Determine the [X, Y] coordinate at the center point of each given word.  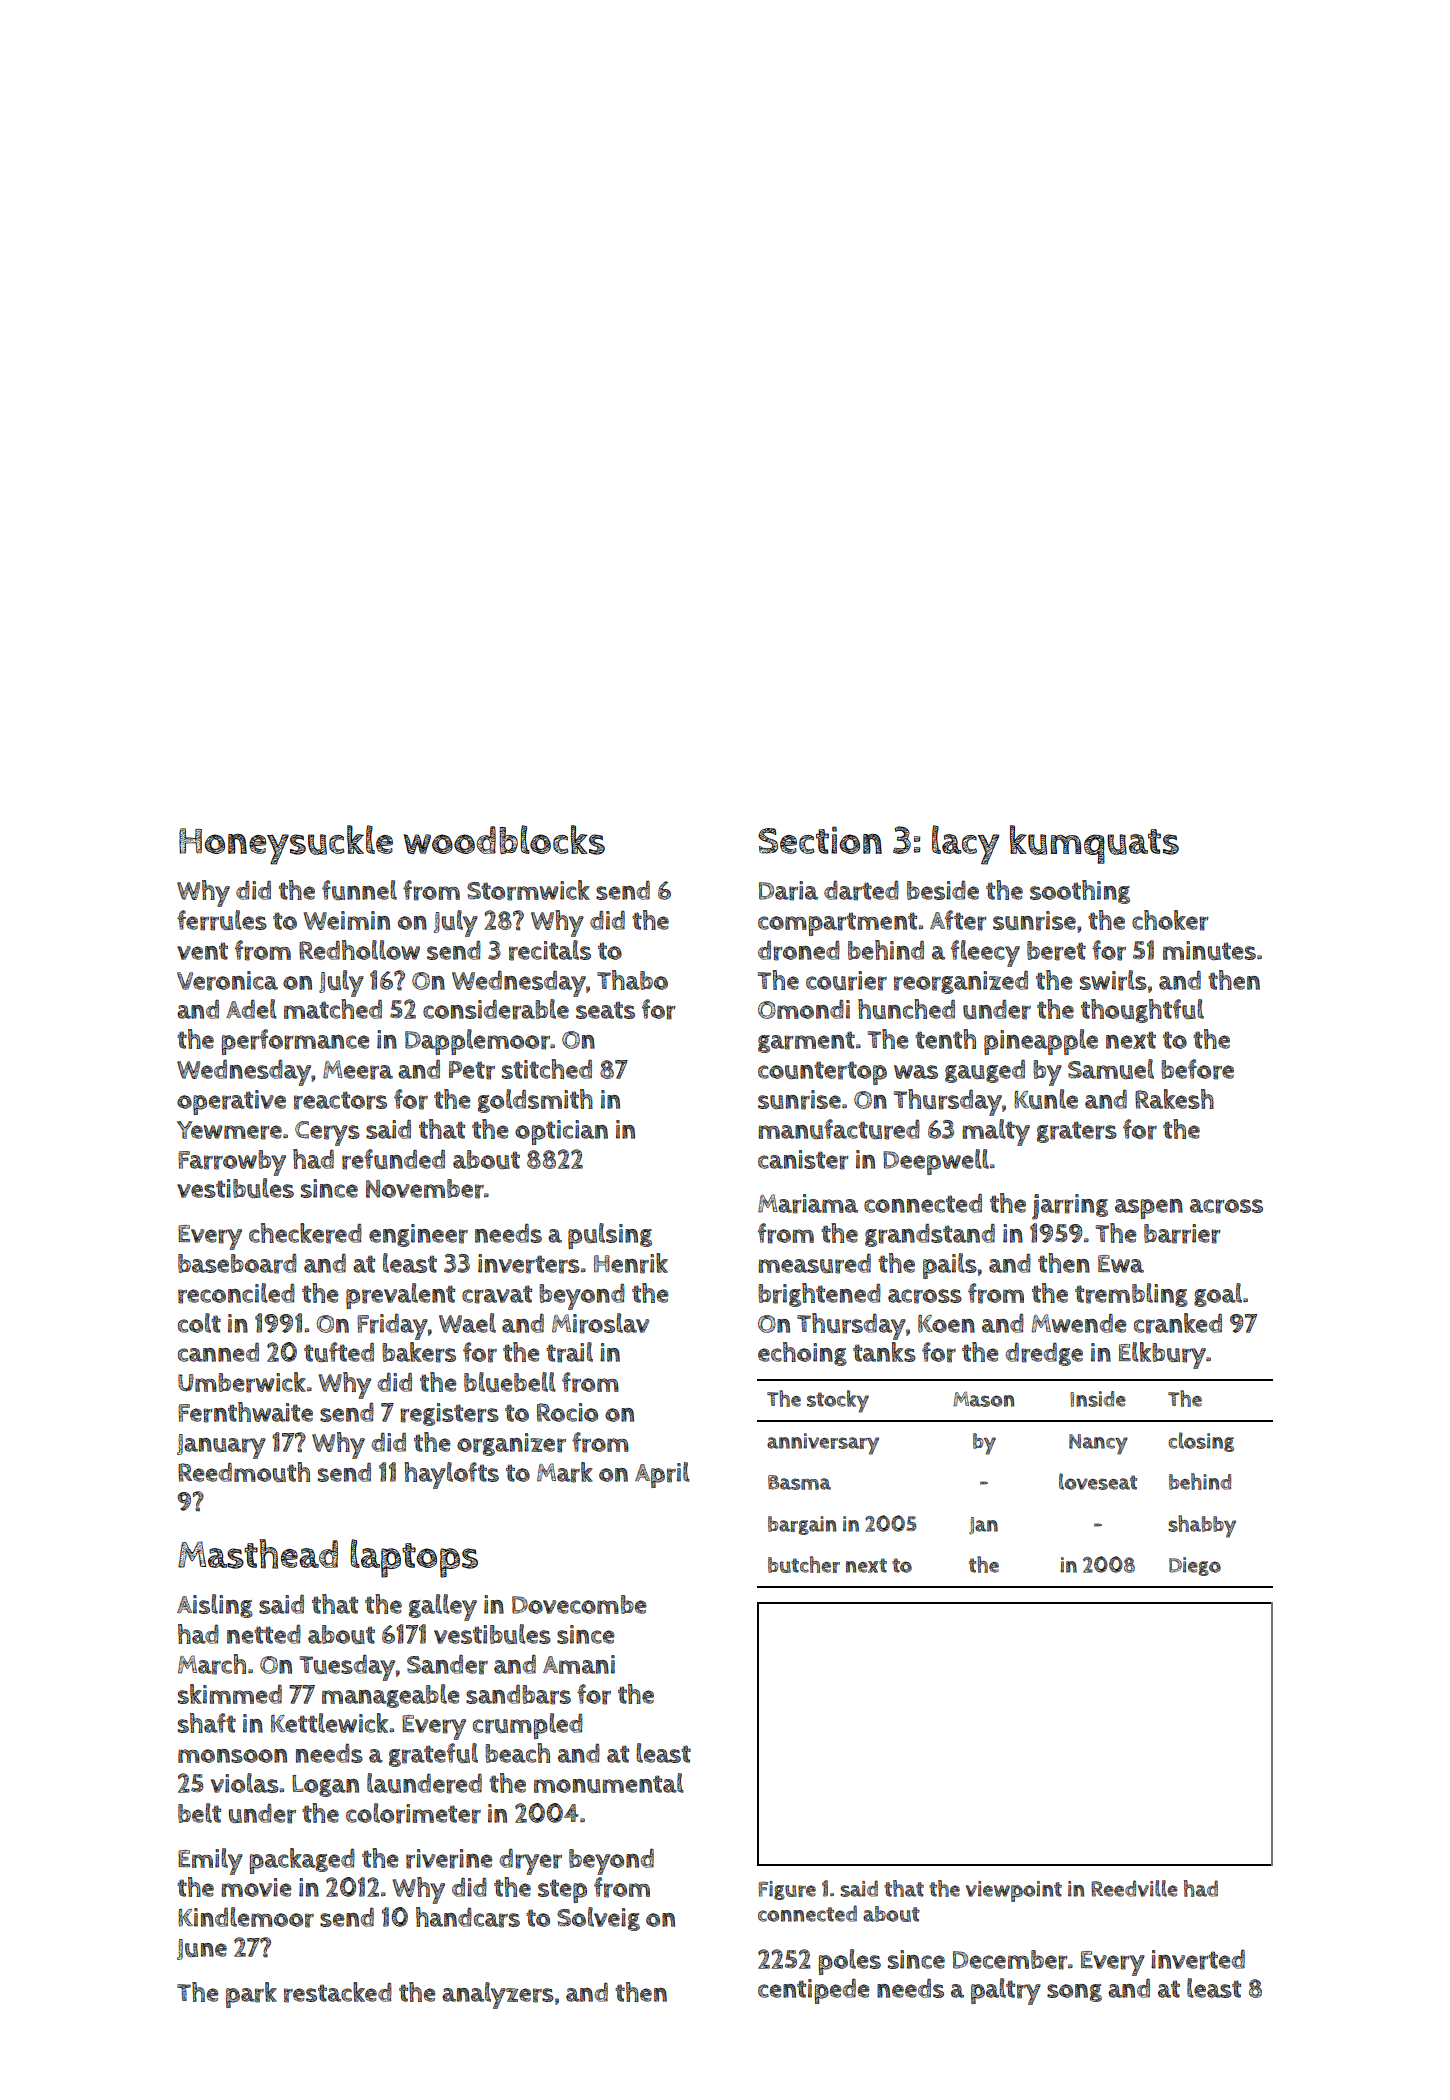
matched [333, 1009]
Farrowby [232, 1163]
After [958, 920]
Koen [946, 1324]
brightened [819, 1295]
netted [264, 1634]
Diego [1195, 1566]
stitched [547, 1069]
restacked [338, 1992]
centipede [813, 1991]
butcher [804, 1564]
